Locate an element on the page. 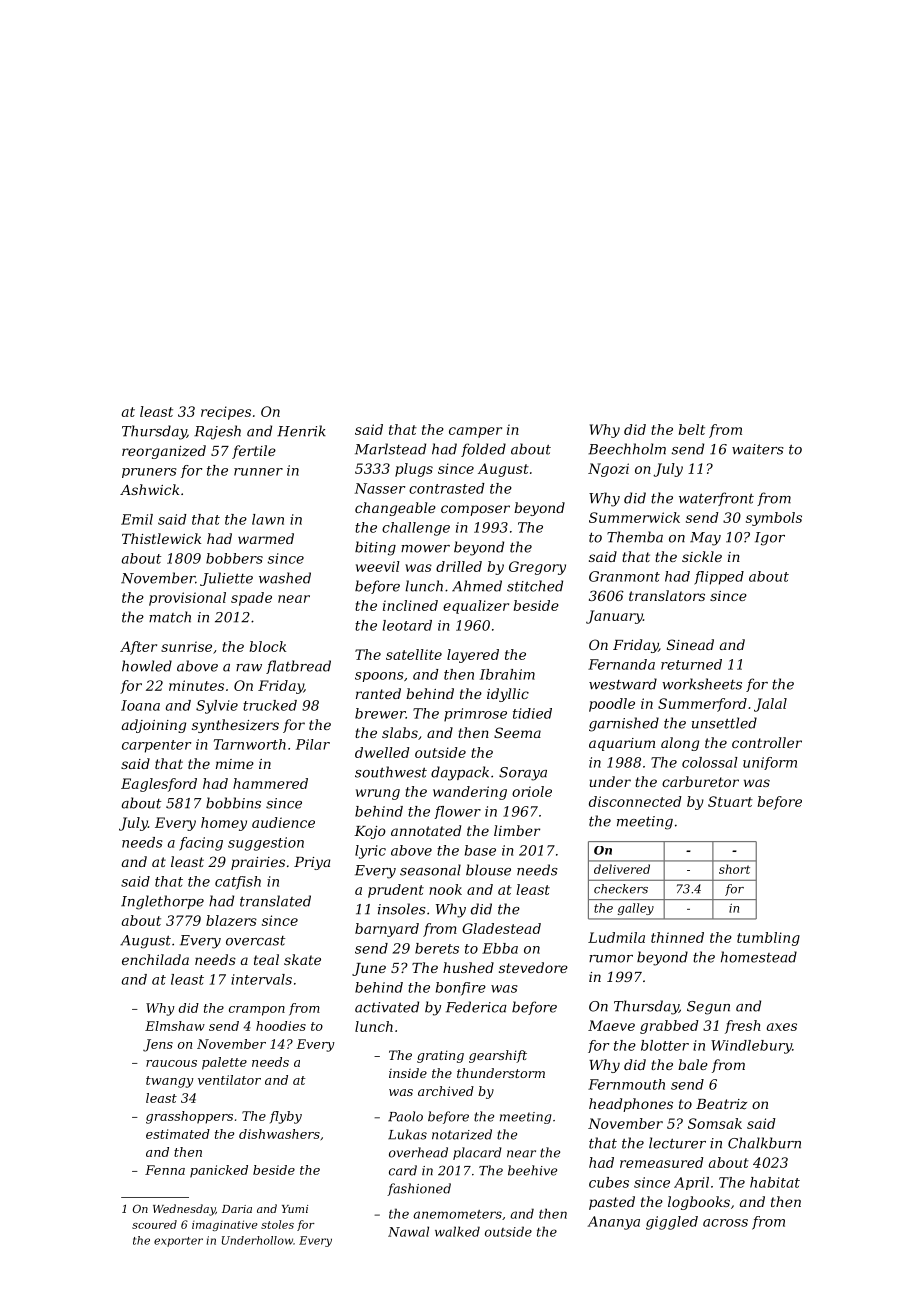  carpenter is located at coordinates (156, 746).
